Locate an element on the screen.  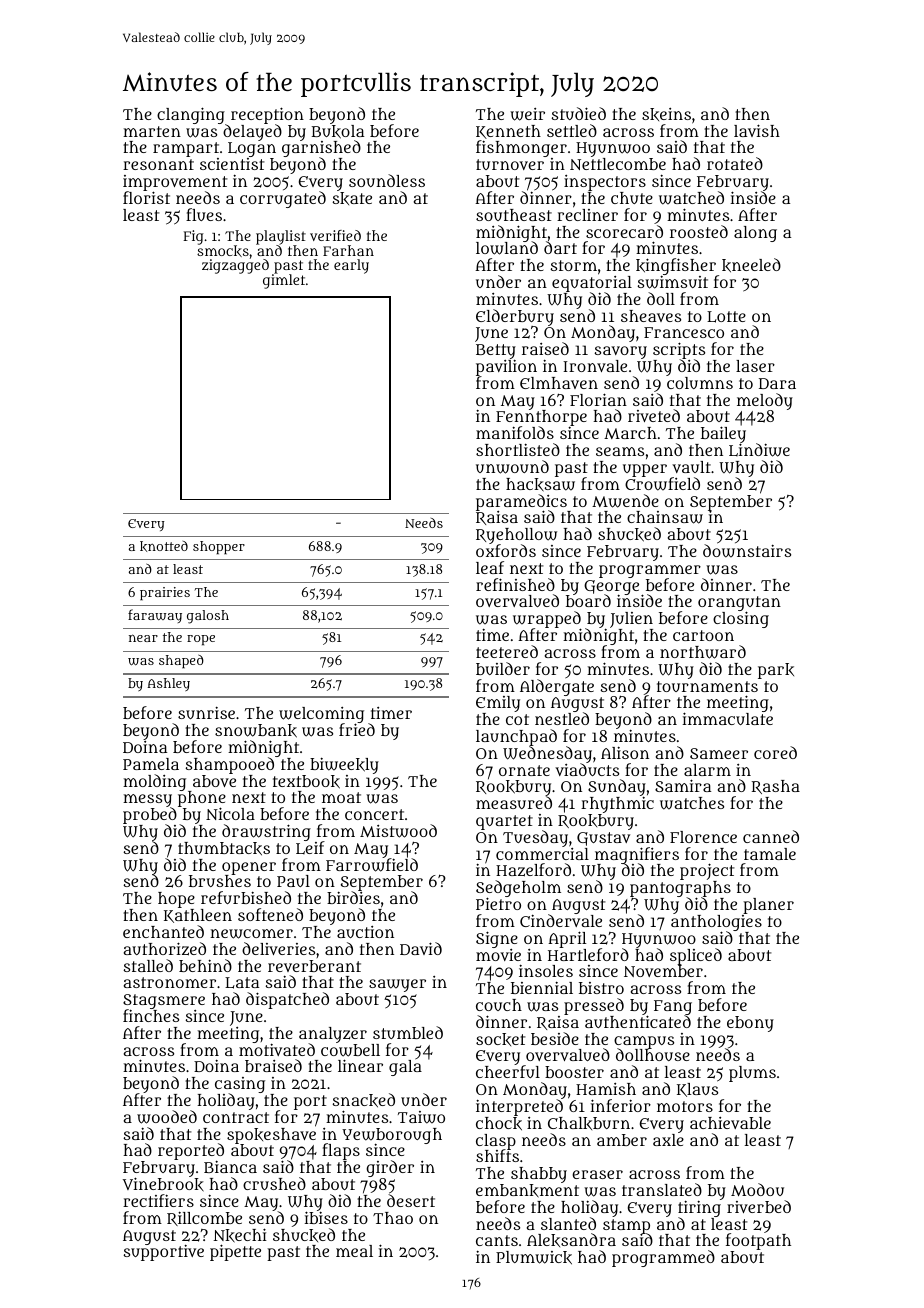
galosh is located at coordinates (208, 617).
